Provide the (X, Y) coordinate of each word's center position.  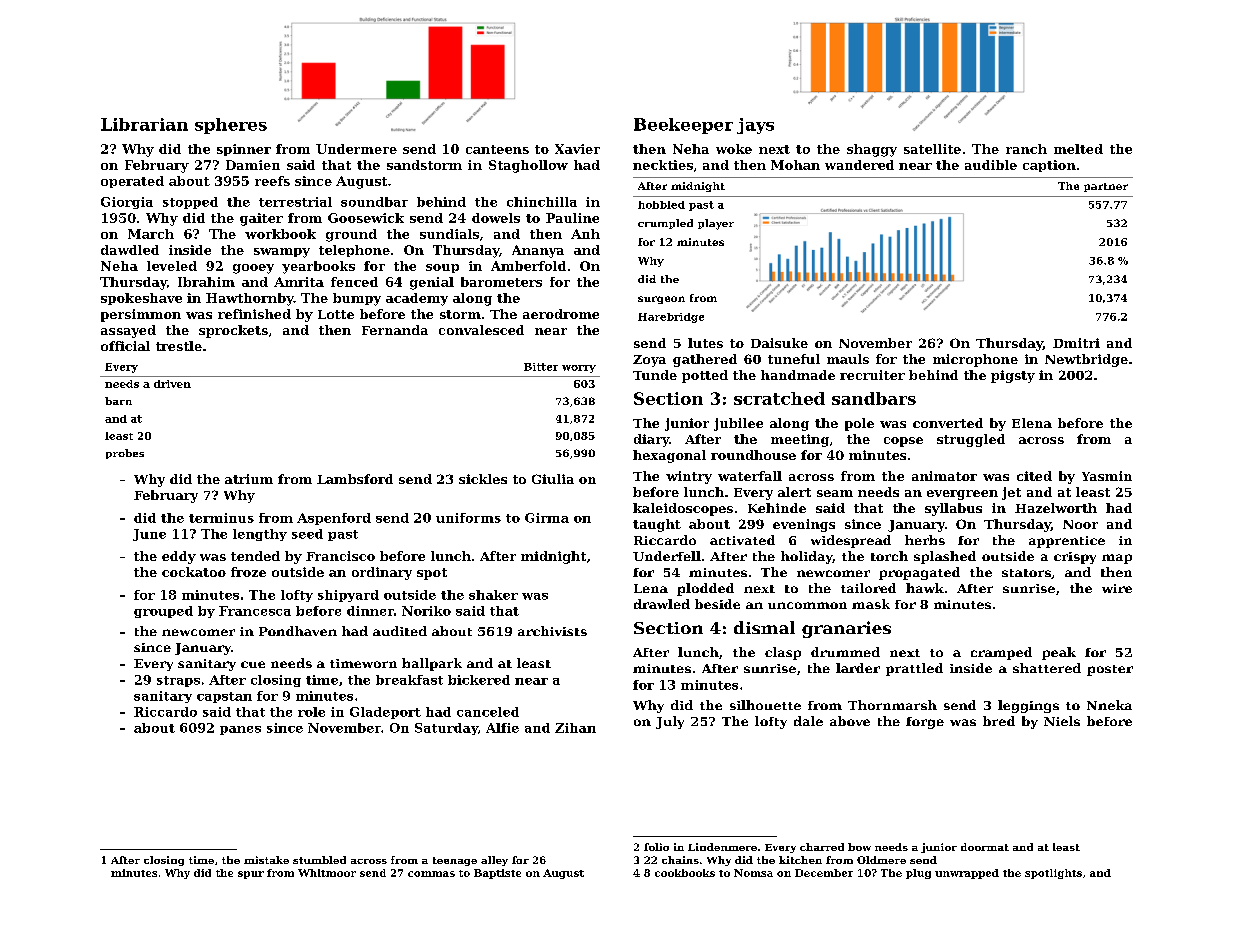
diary (651, 440)
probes (125, 454)
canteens (497, 149)
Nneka (1109, 705)
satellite (932, 149)
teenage (455, 861)
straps (178, 681)
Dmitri (1076, 343)
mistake (266, 860)
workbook (280, 234)
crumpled (665, 224)
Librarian (144, 124)
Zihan (575, 728)
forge (925, 723)
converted (948, 423)
